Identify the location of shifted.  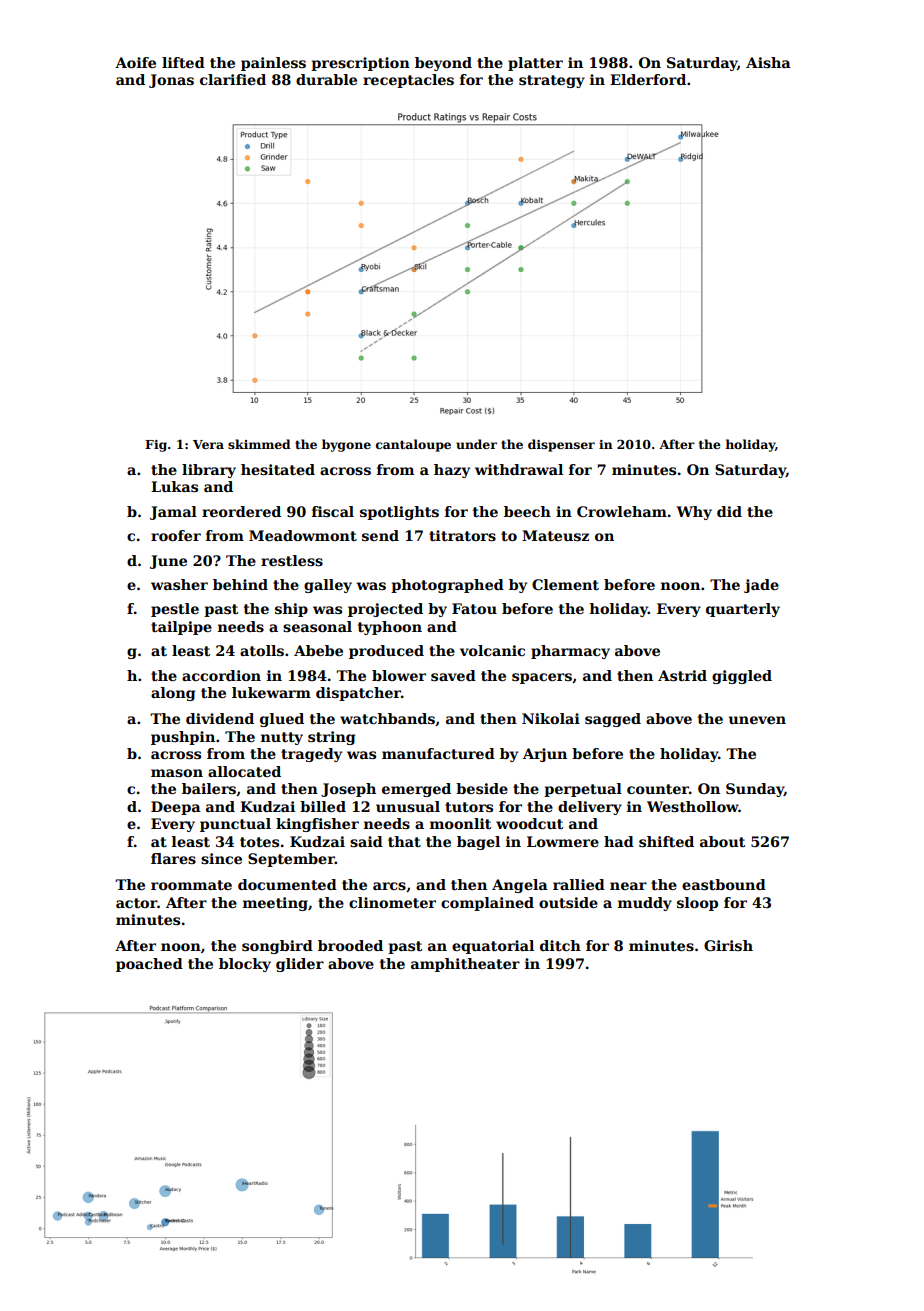
(666, 841).
